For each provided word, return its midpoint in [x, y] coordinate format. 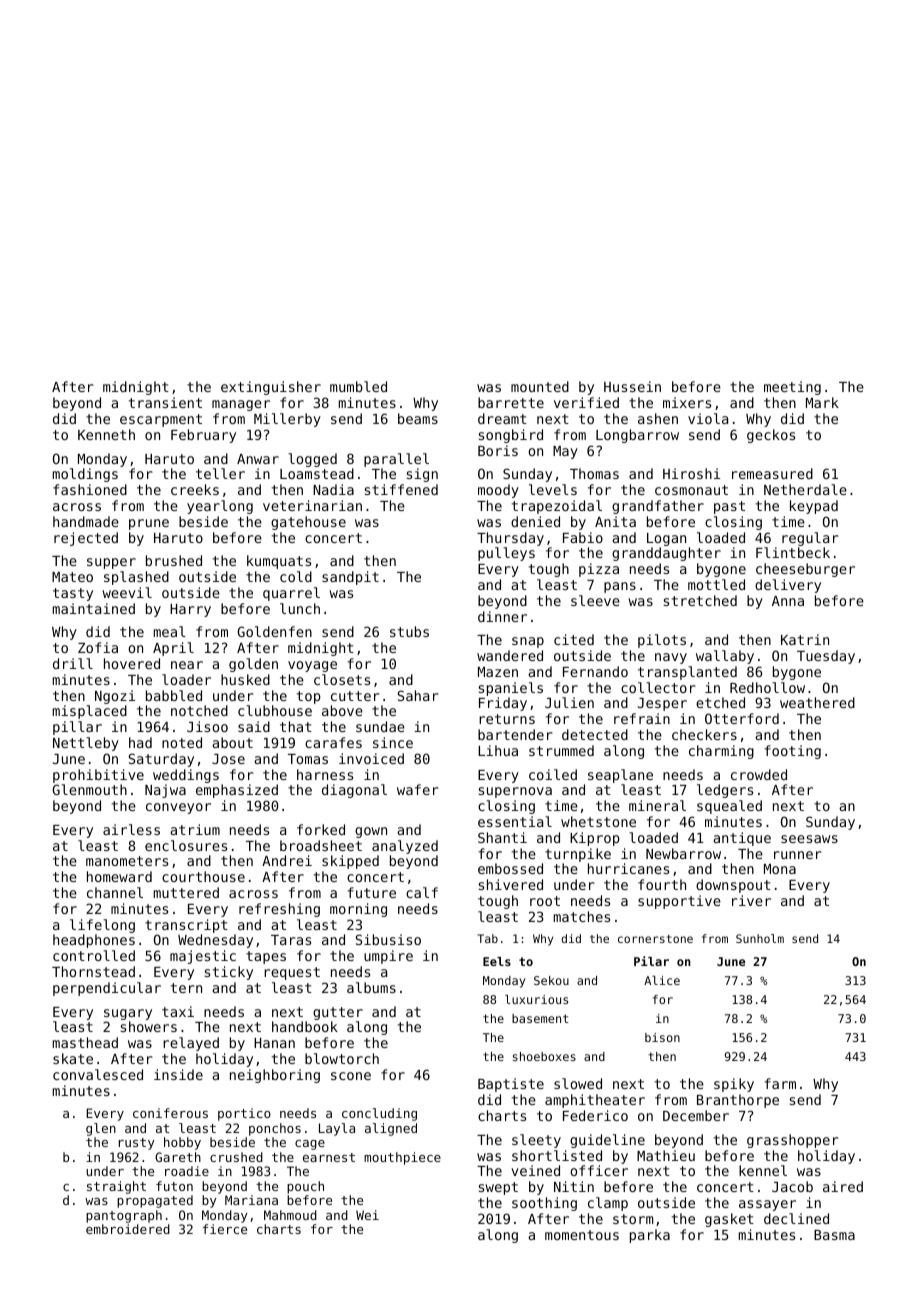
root [545, 901]
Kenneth [106, 434]
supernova [515, 792]
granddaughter [666, 554]
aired [843, 1186]
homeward [119, 876]
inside [178, 1074]
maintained [93, 608]
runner [798, 855]
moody [498, 491]
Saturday [161, 760]
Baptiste [511, 1085]
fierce [225, 1229]
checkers [704, 734]
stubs [409, 631]
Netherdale [805, 489]
